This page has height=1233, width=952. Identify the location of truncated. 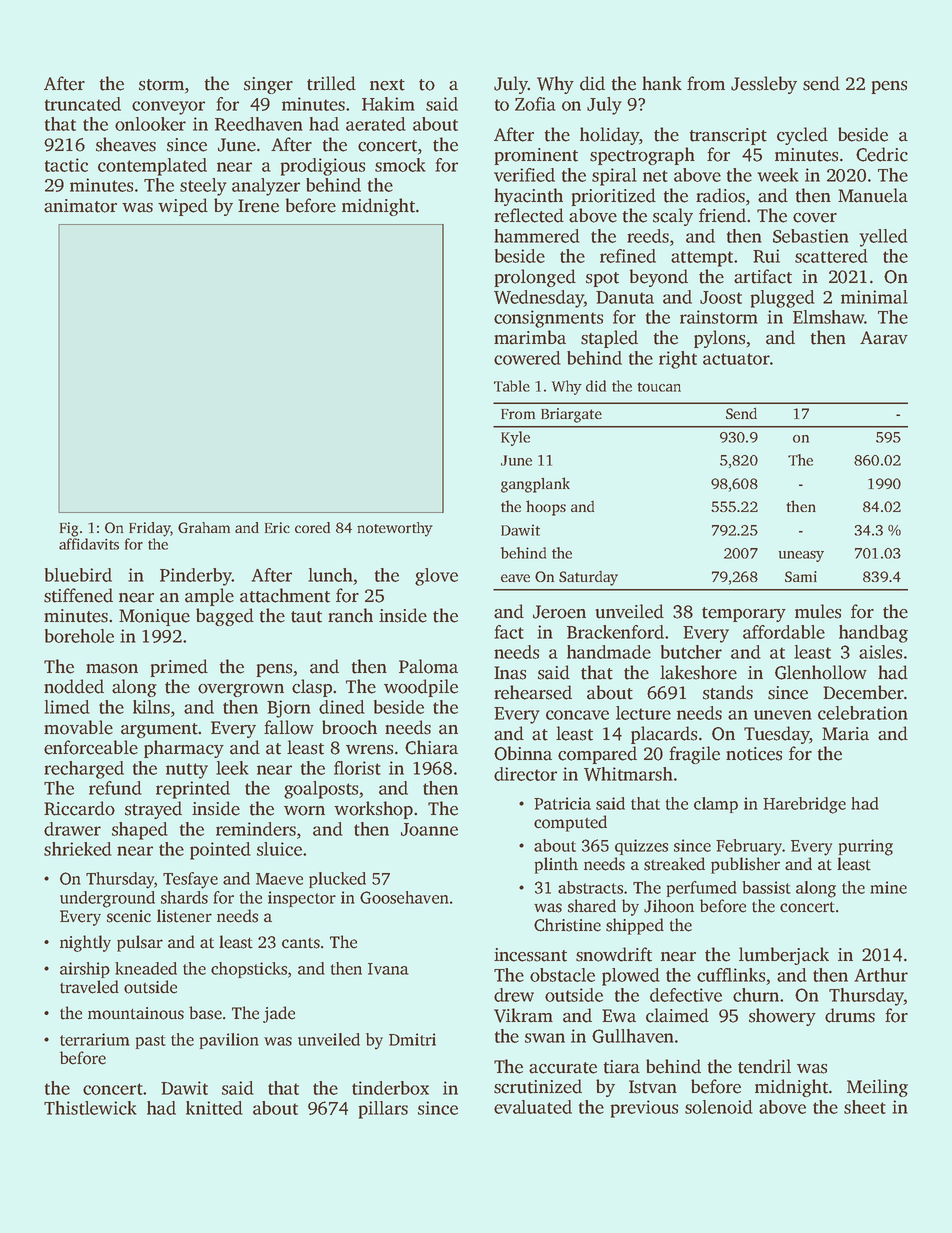
(83, 104).
